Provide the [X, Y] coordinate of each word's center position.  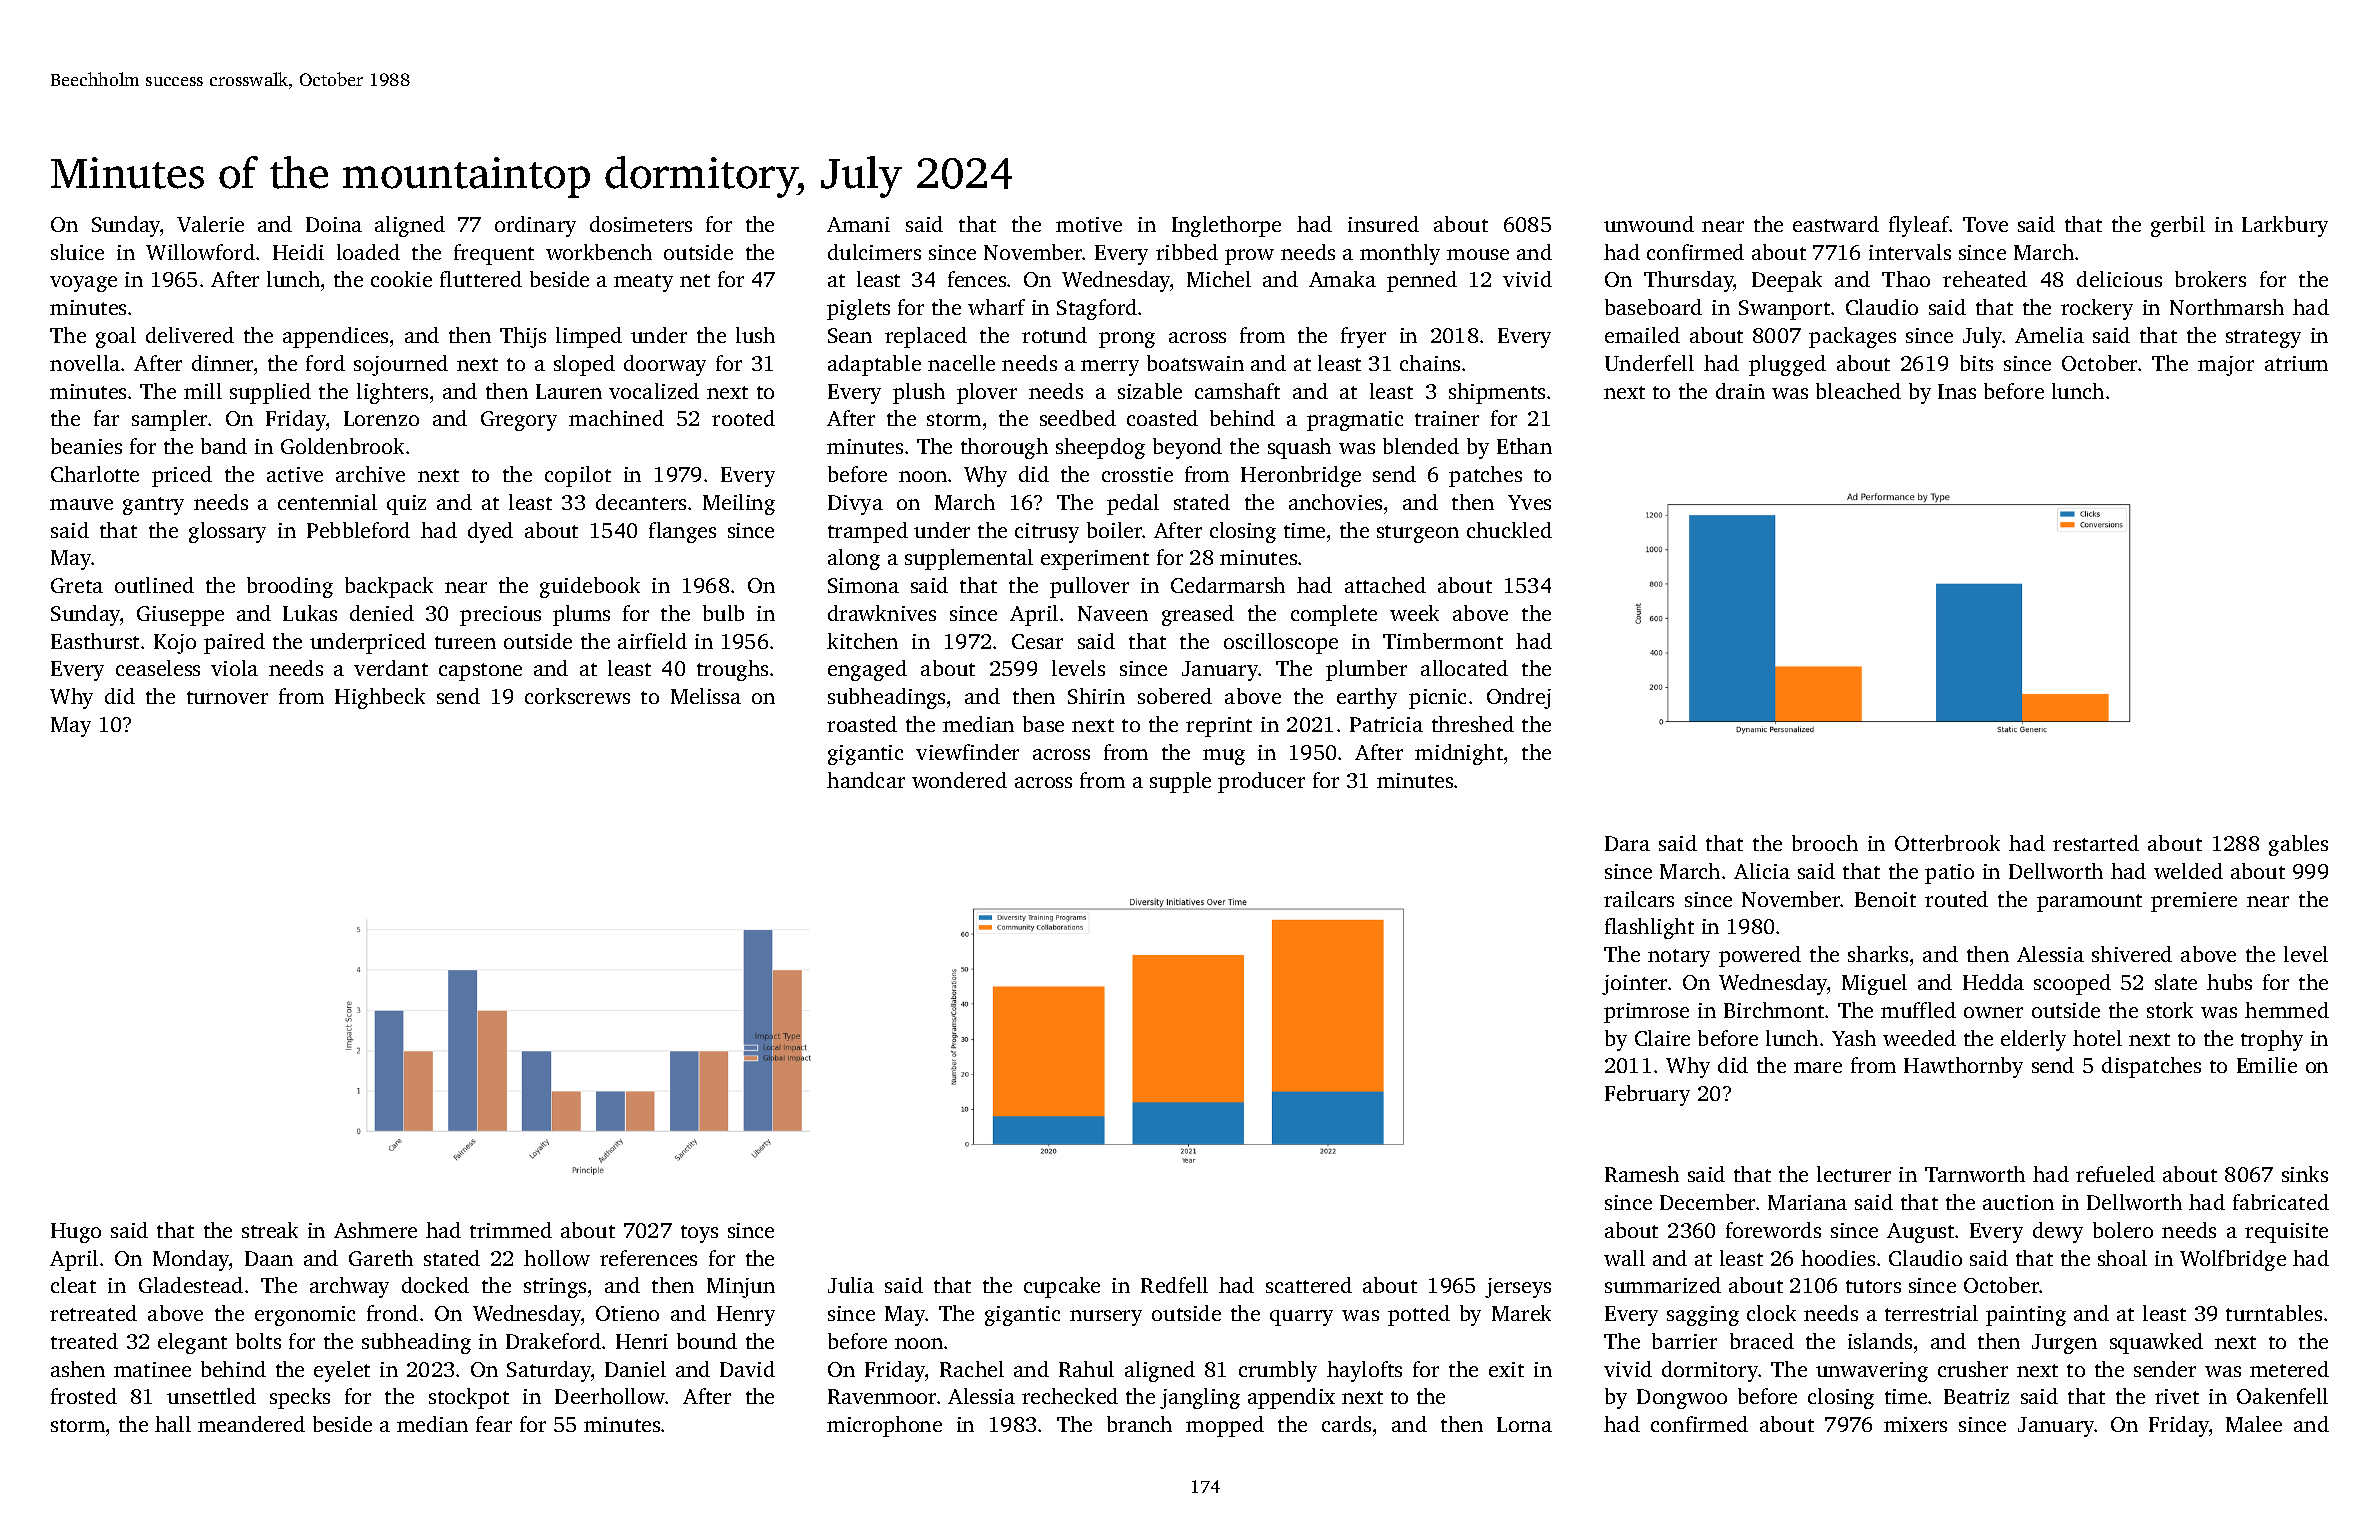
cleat [73, 1285]
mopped [1225, 1426]
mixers [1915, 1424]
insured [1383, 224]
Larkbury [2285, 226]
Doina [334, 224]
